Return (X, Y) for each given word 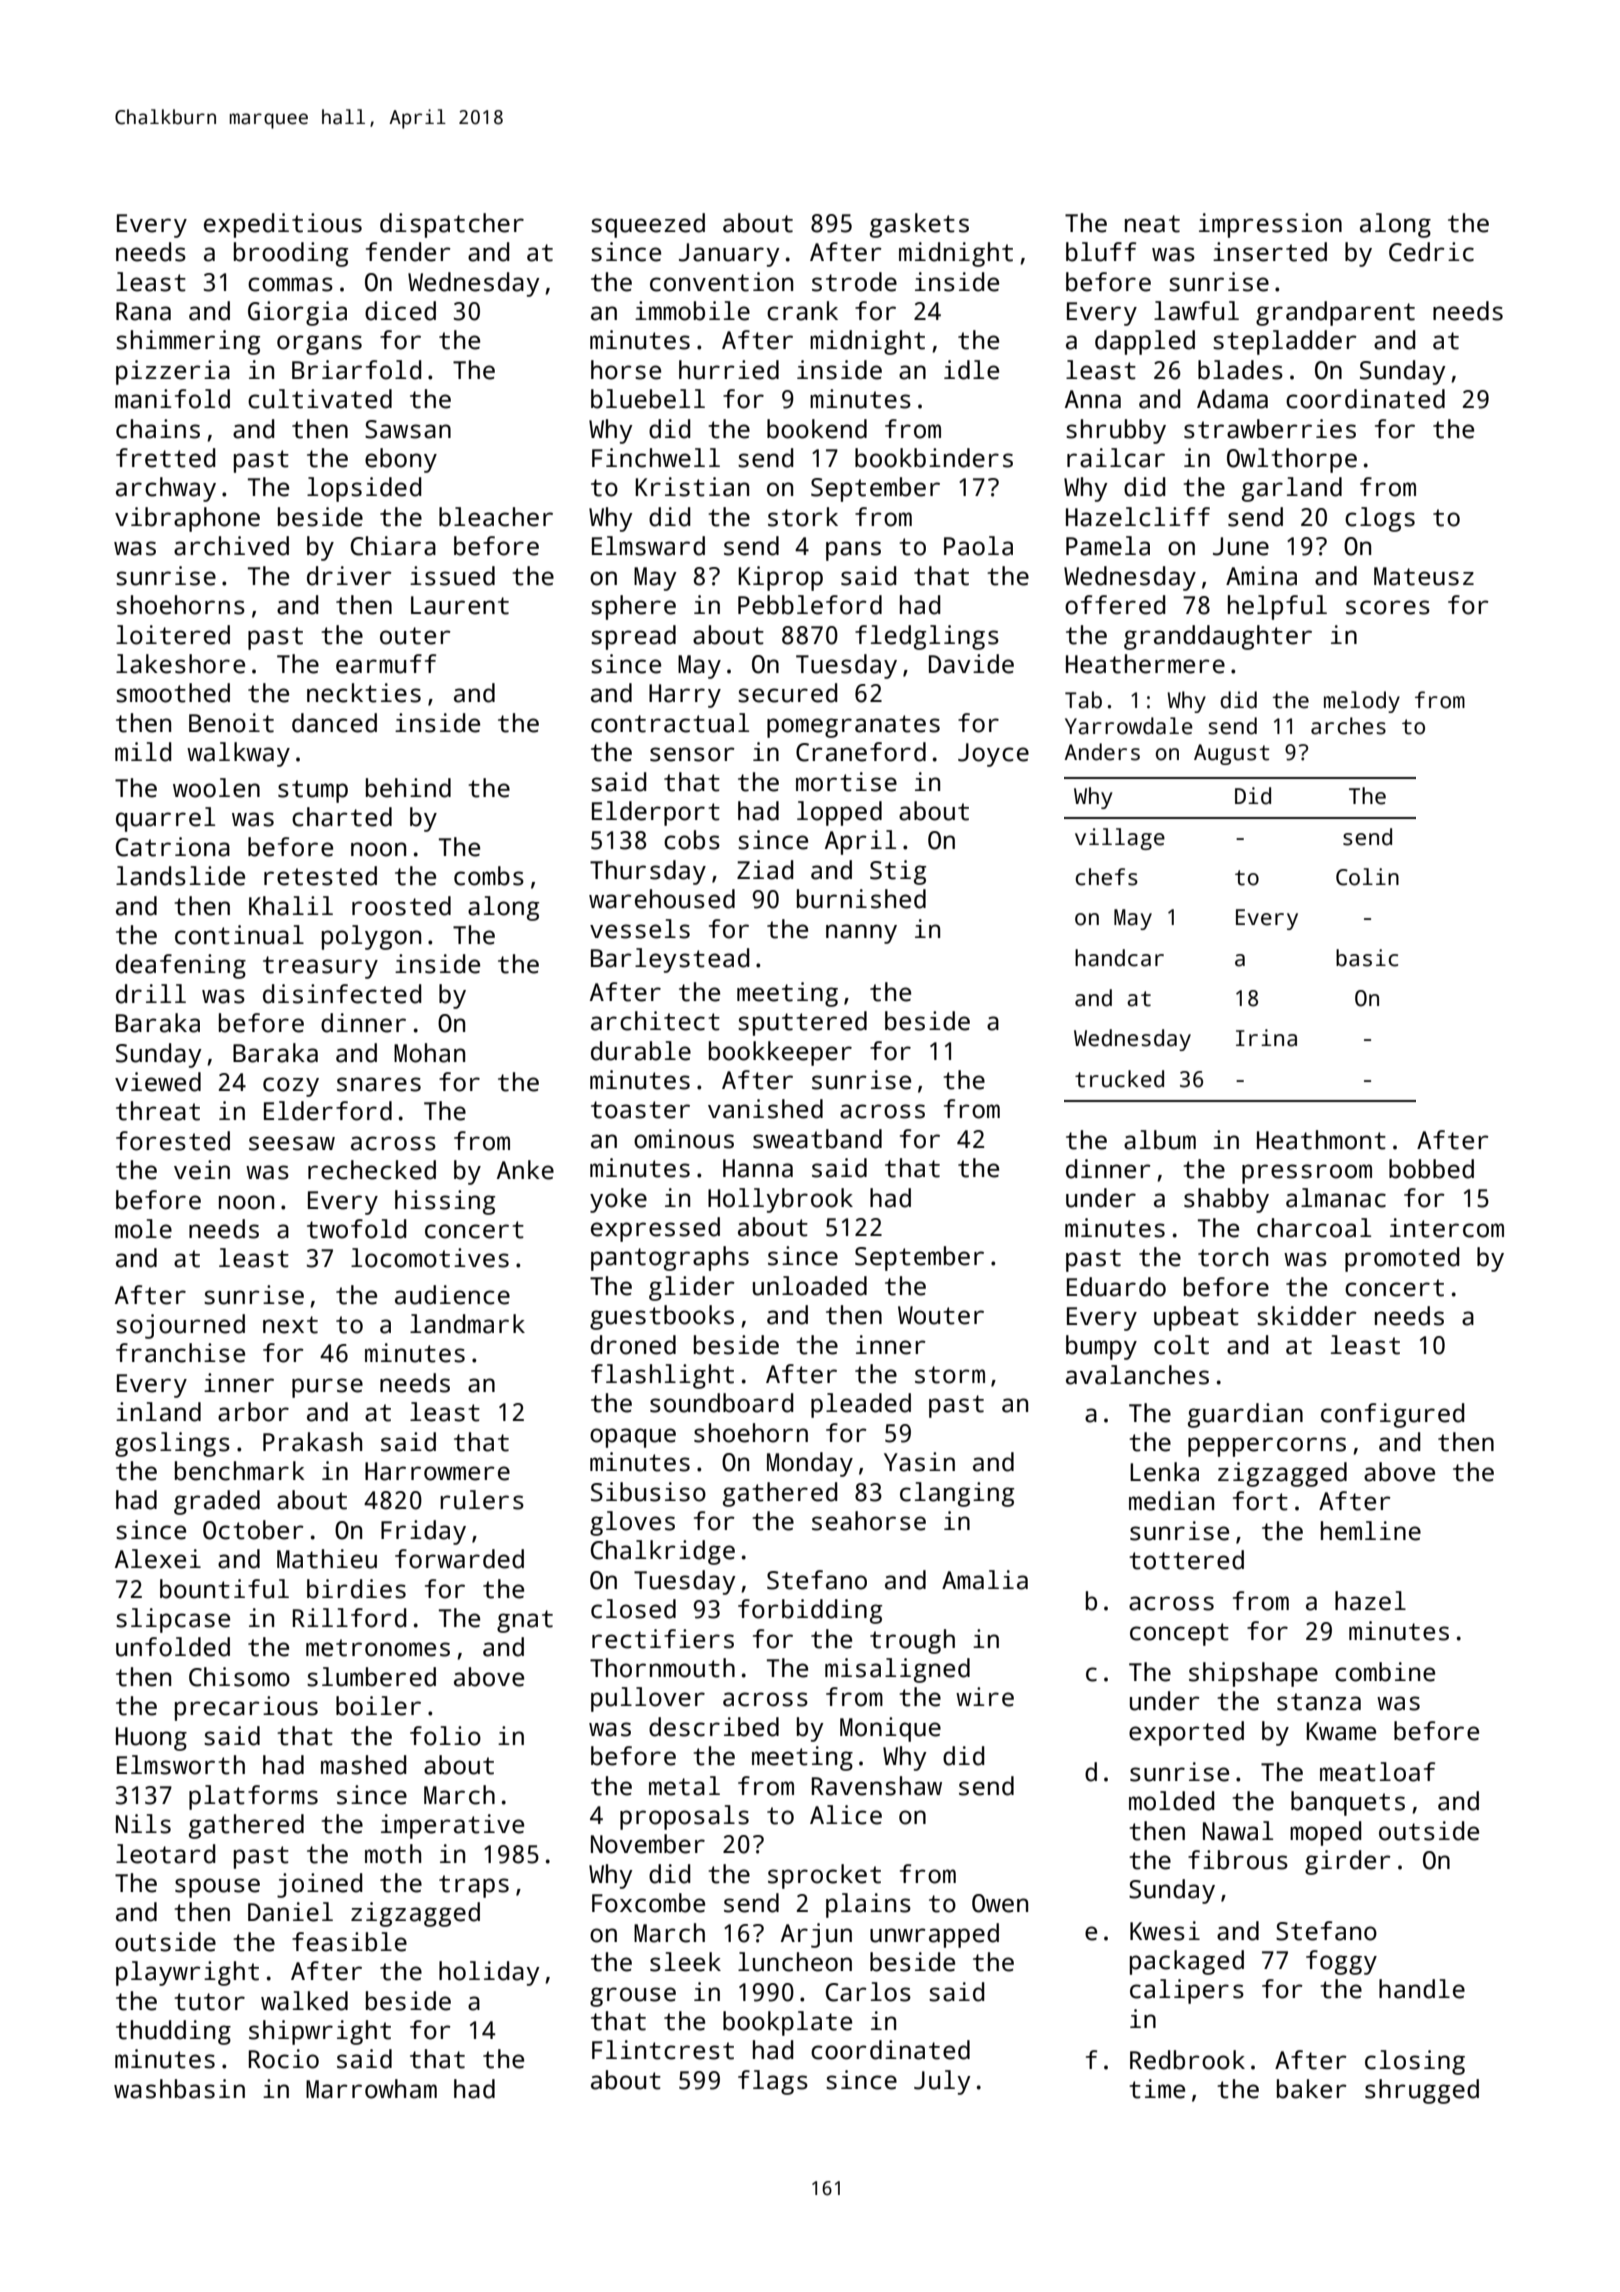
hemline (1371, 1531)
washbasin (179, 2089)
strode (854, 282)
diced (400, 311)
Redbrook (1187, 2060)
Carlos (868, 1992)
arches (1348, 726)
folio (445, 1736)
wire (985, 1697)
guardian (1245, 1415)
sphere (633, 607)
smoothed (173, 693)
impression (1270, 225)
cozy (291, 1087)
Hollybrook (780, 1200)
